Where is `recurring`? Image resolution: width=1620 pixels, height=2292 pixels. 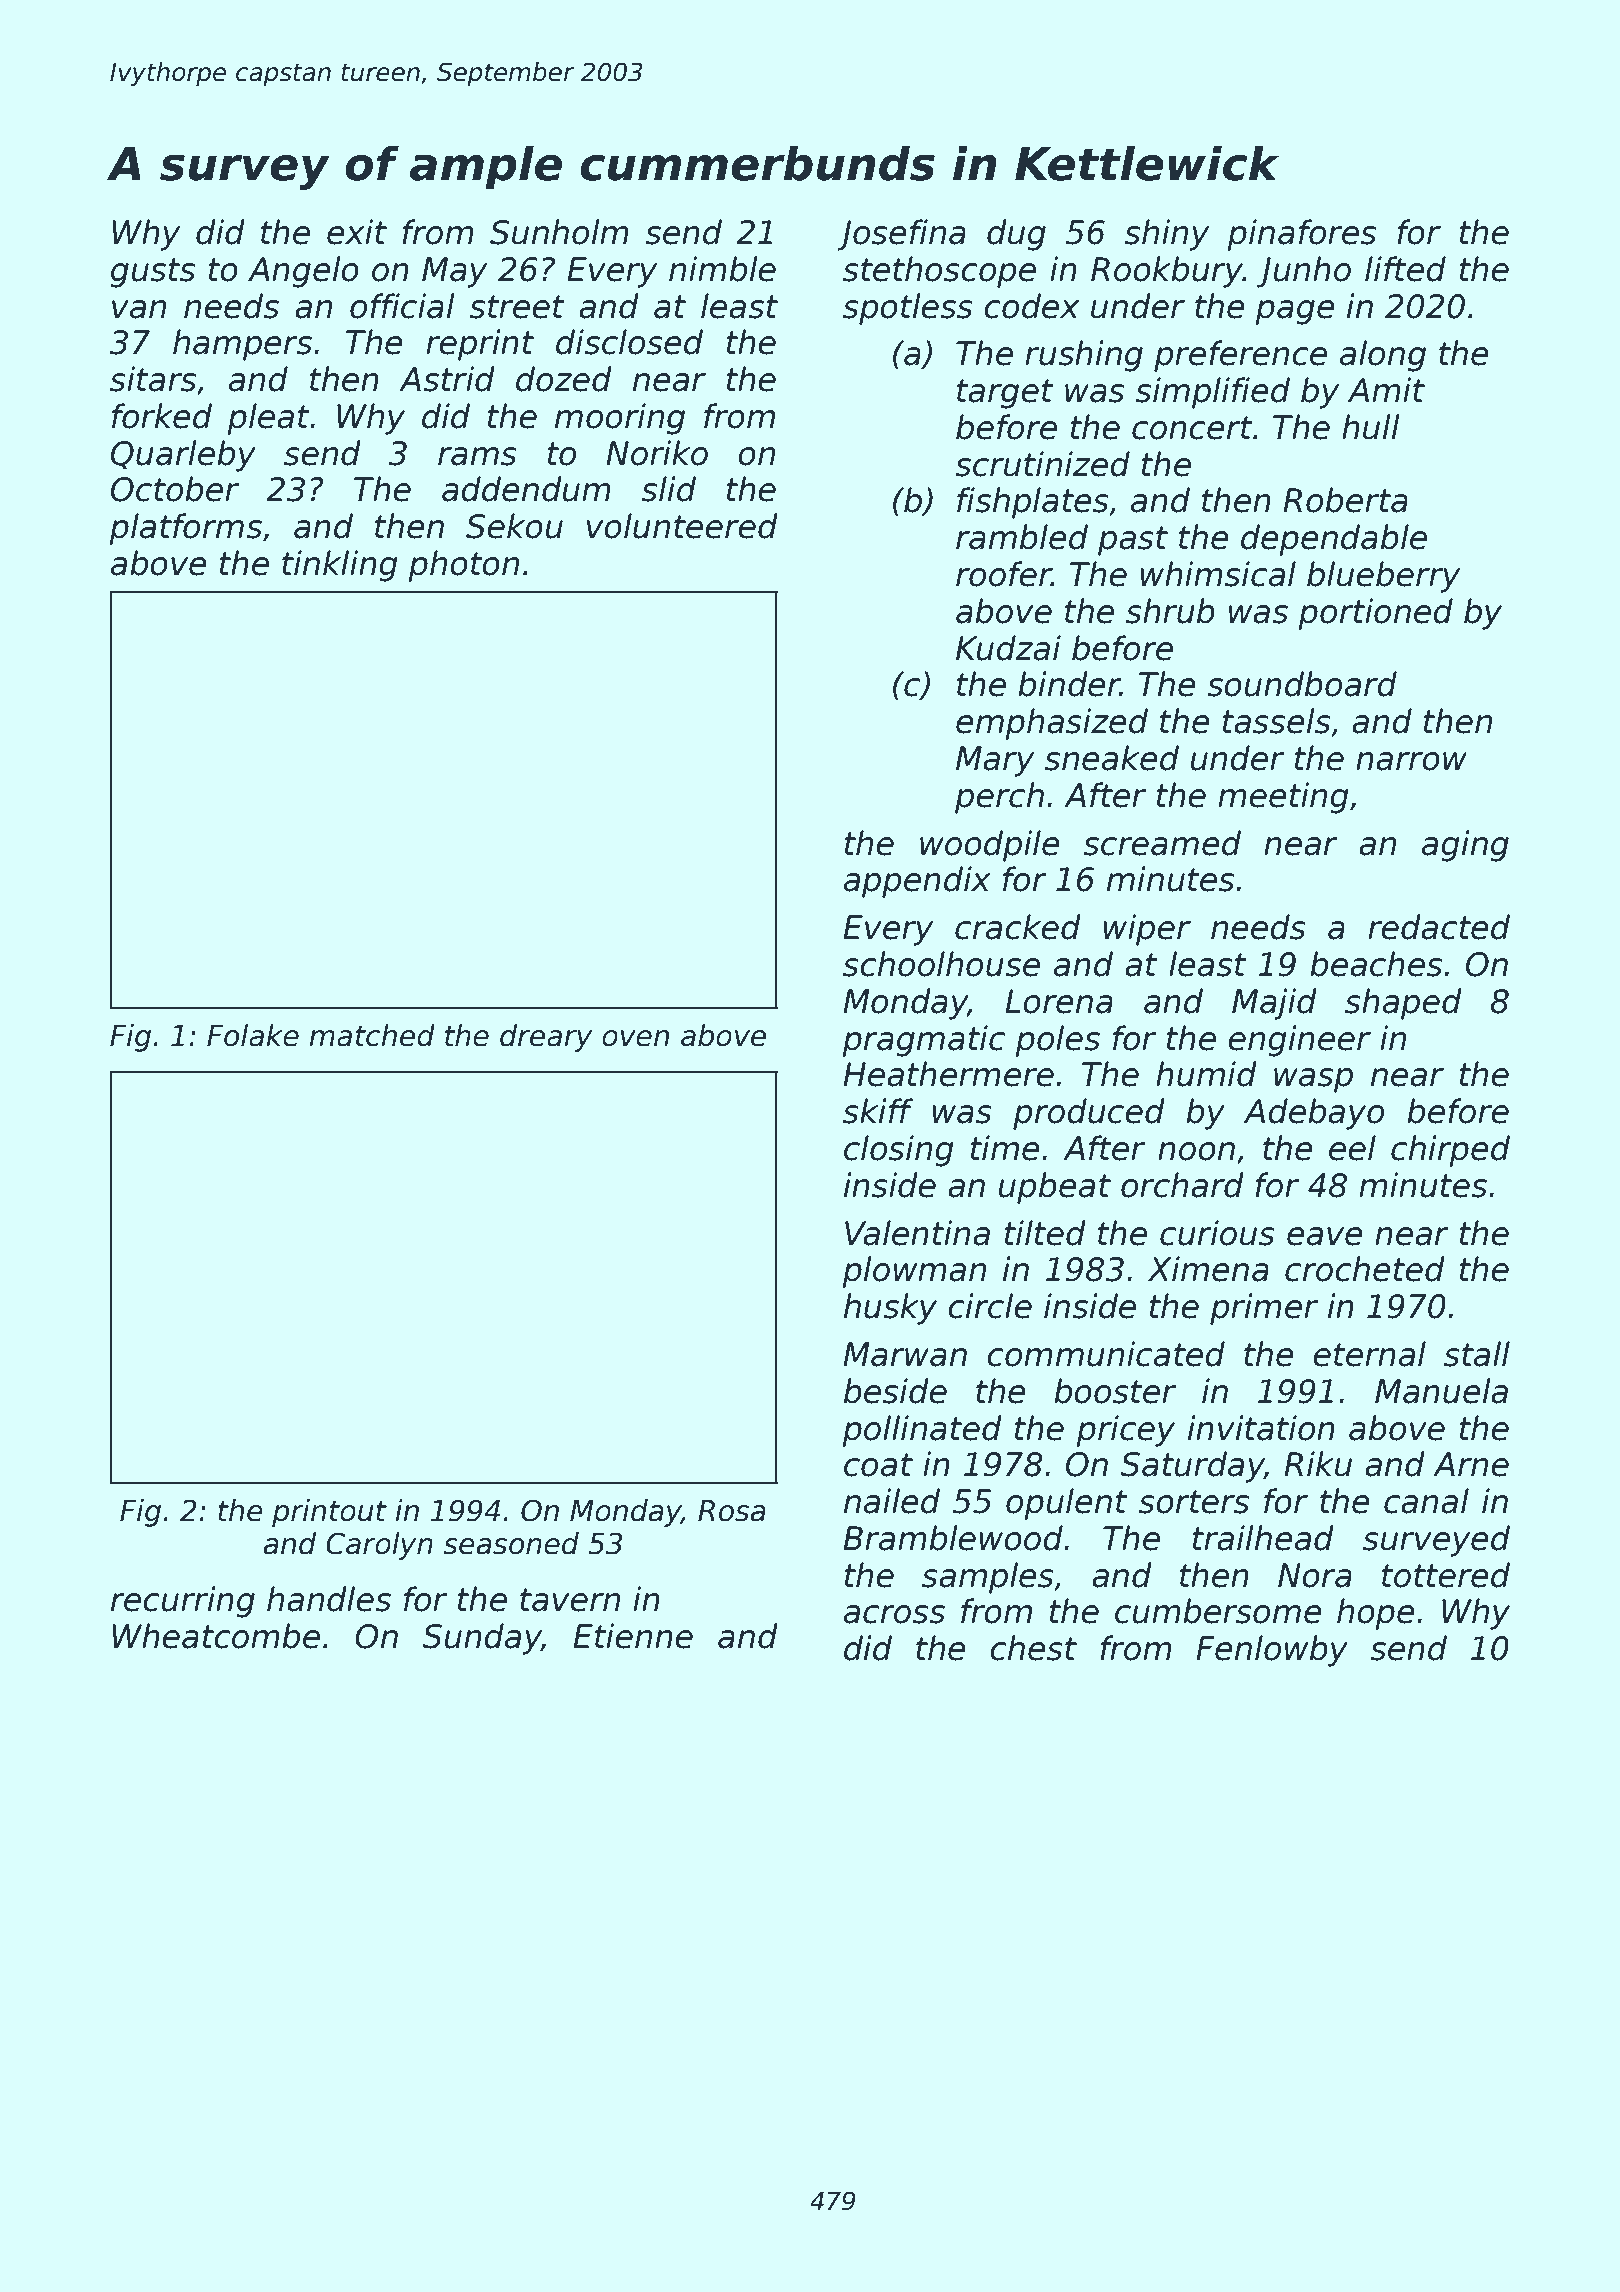 recurring is located at coordinates (183, 1602).
